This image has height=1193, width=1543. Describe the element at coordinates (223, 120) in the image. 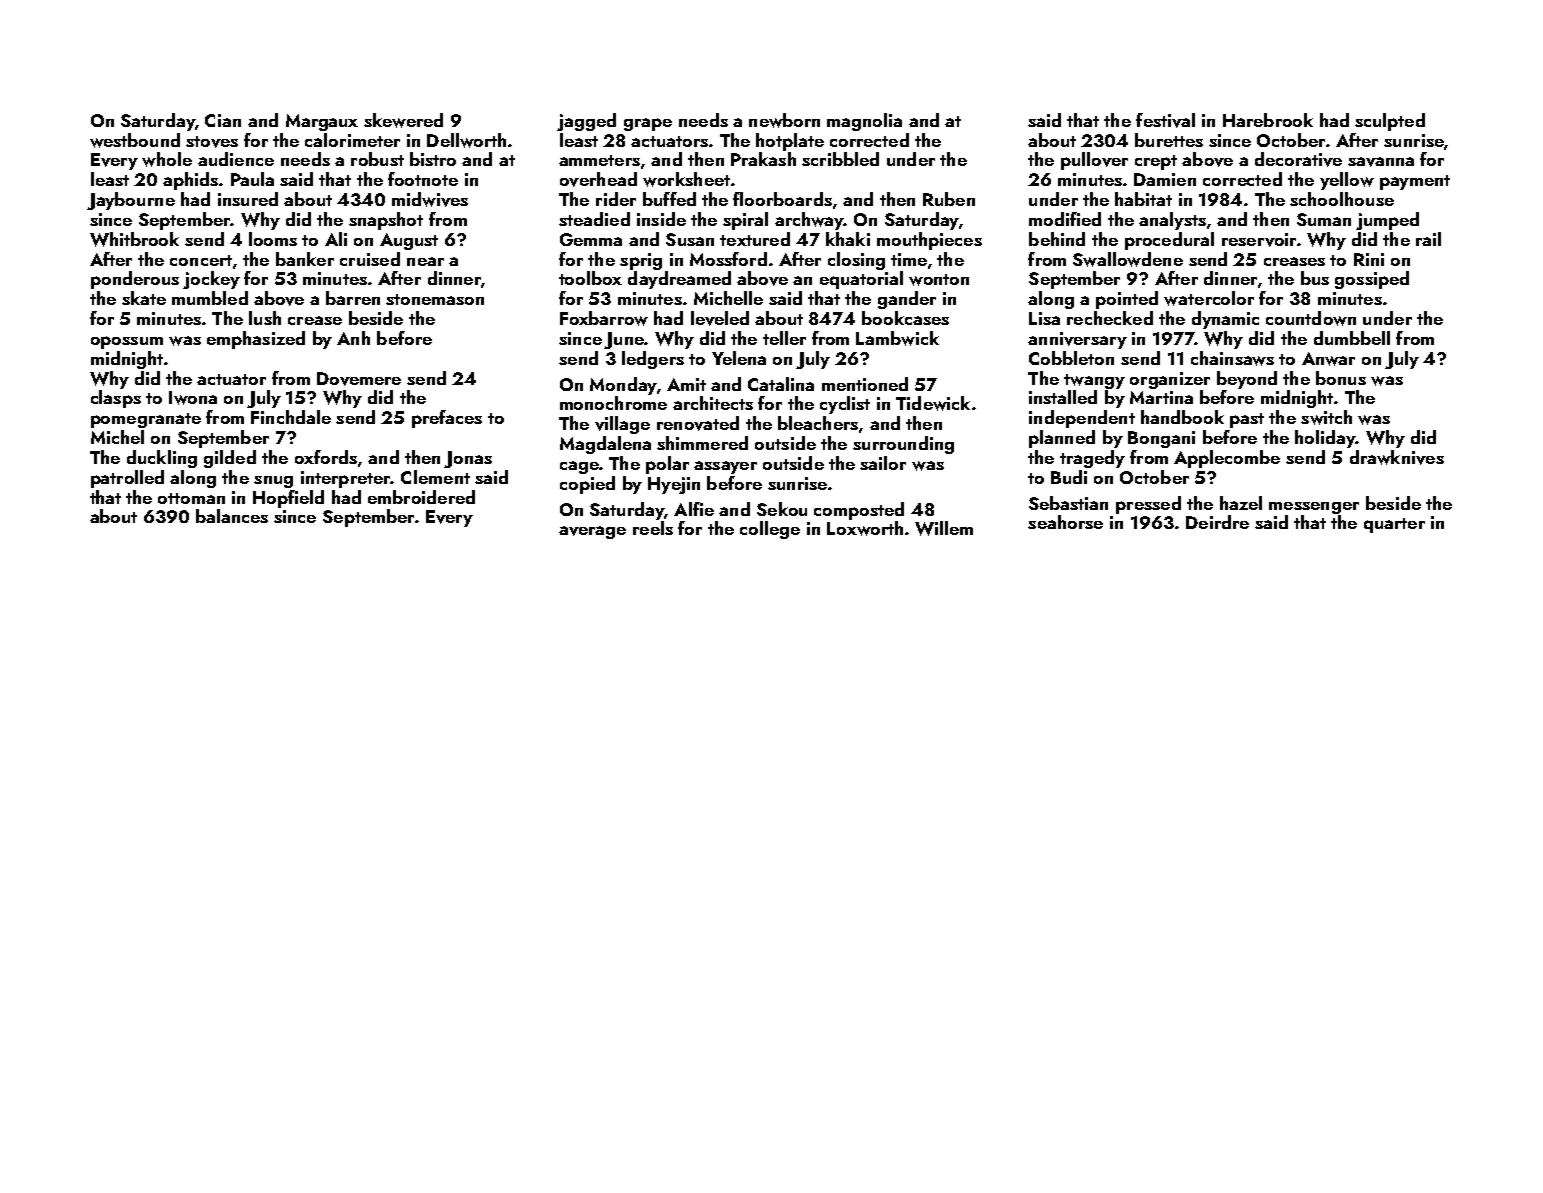

I see `Cian` at that location.
